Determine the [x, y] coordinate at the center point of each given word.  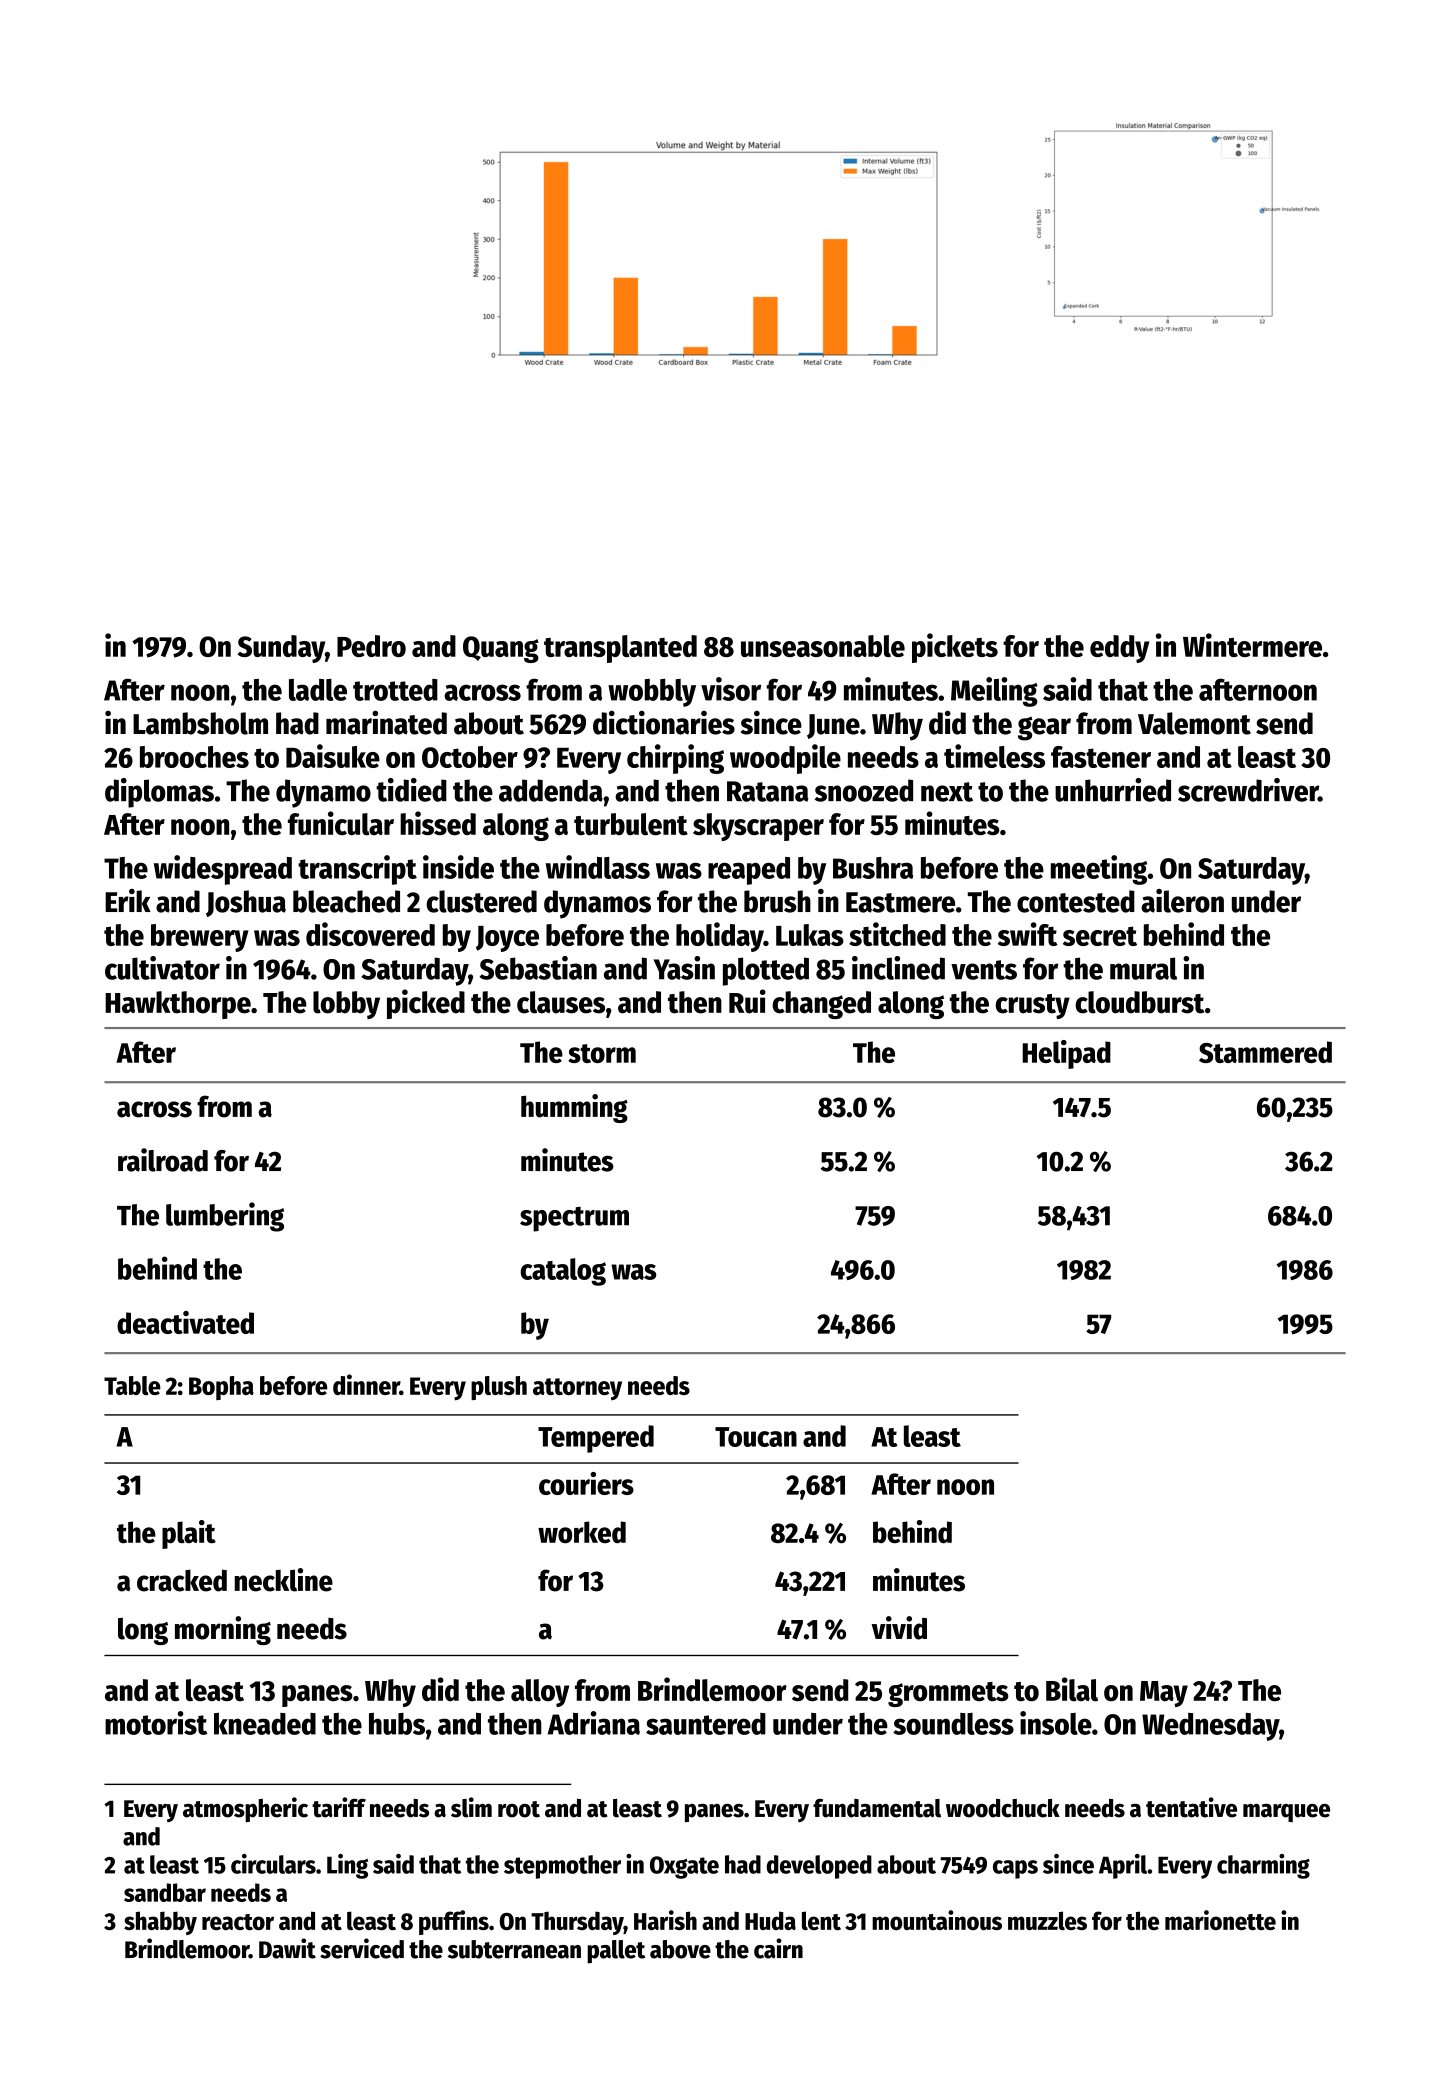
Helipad [1067, 1054]
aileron [1182, 901]
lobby [346, 1005]
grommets [948, 1694]
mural [1143, 968]
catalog [563, 1272]
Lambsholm [200, 723]
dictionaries [664, 722]
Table [132, 1385]
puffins [454, 1922]
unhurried [1113, 790]
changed [821, 1005]
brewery [200, 938]
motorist [156, 1723]
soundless [953, 1724]
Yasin [684, 968]
